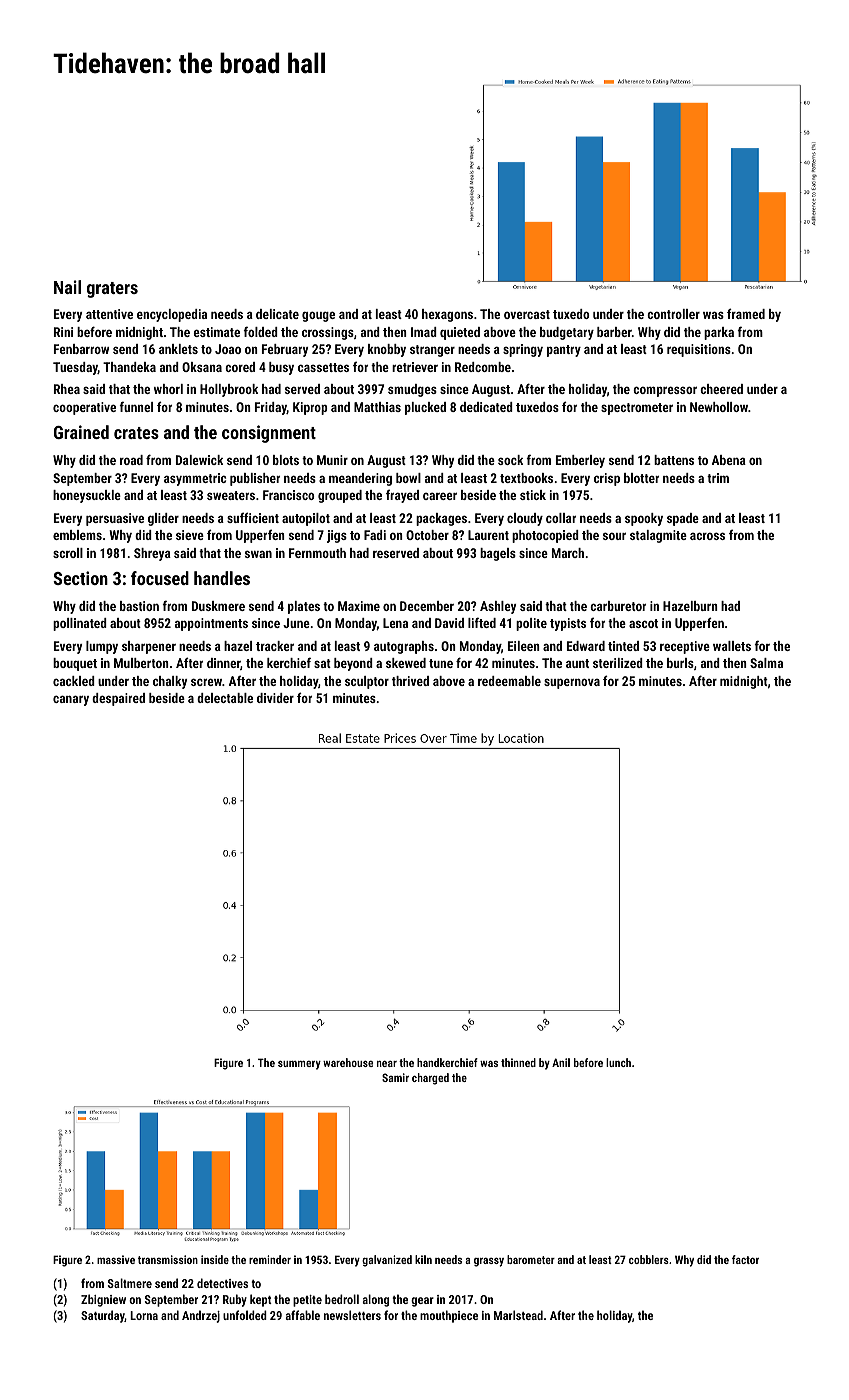 Image resolution: width=849 pixels, height=1400 pixels. What do you see at coordinates (447, 315) in the screenshot?
I see `hexagons` at bounding box center [447, 315].
